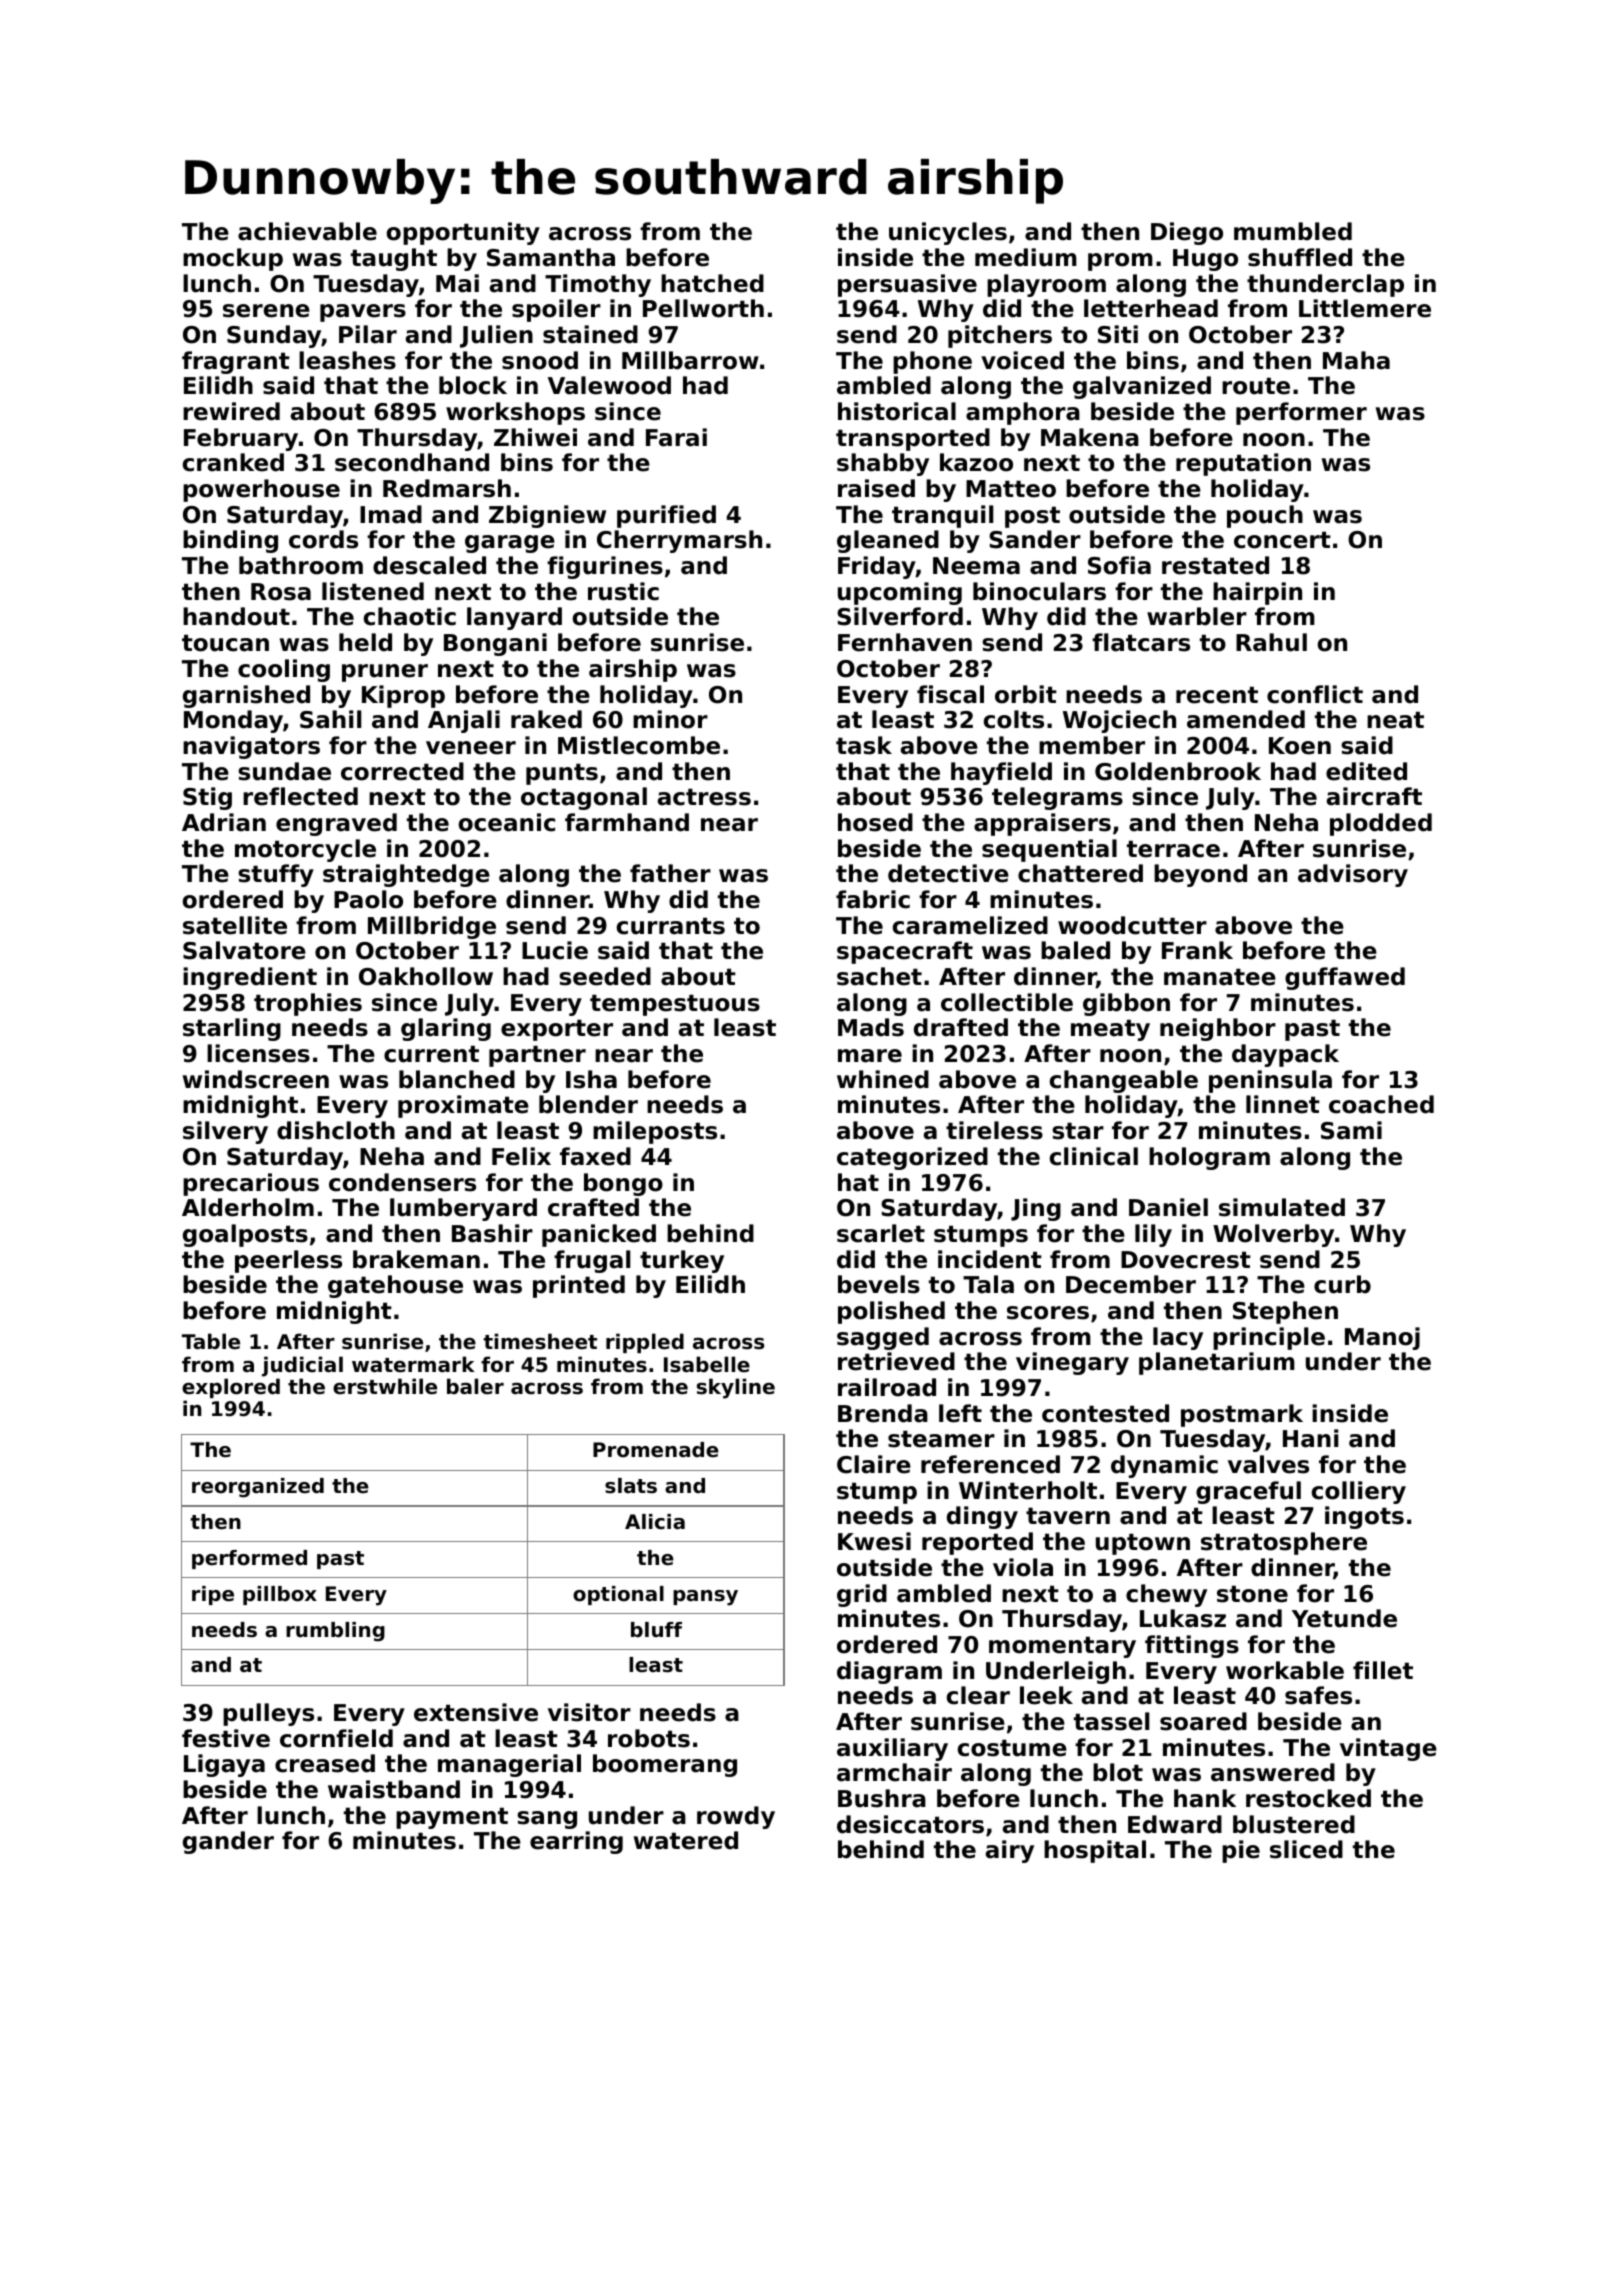 This screenshot has height=2292, width=1620. What do you see at coordinates (1351, 1130) in the screenshot?
I see `Sami` at bounding box center [1351, 1130].
